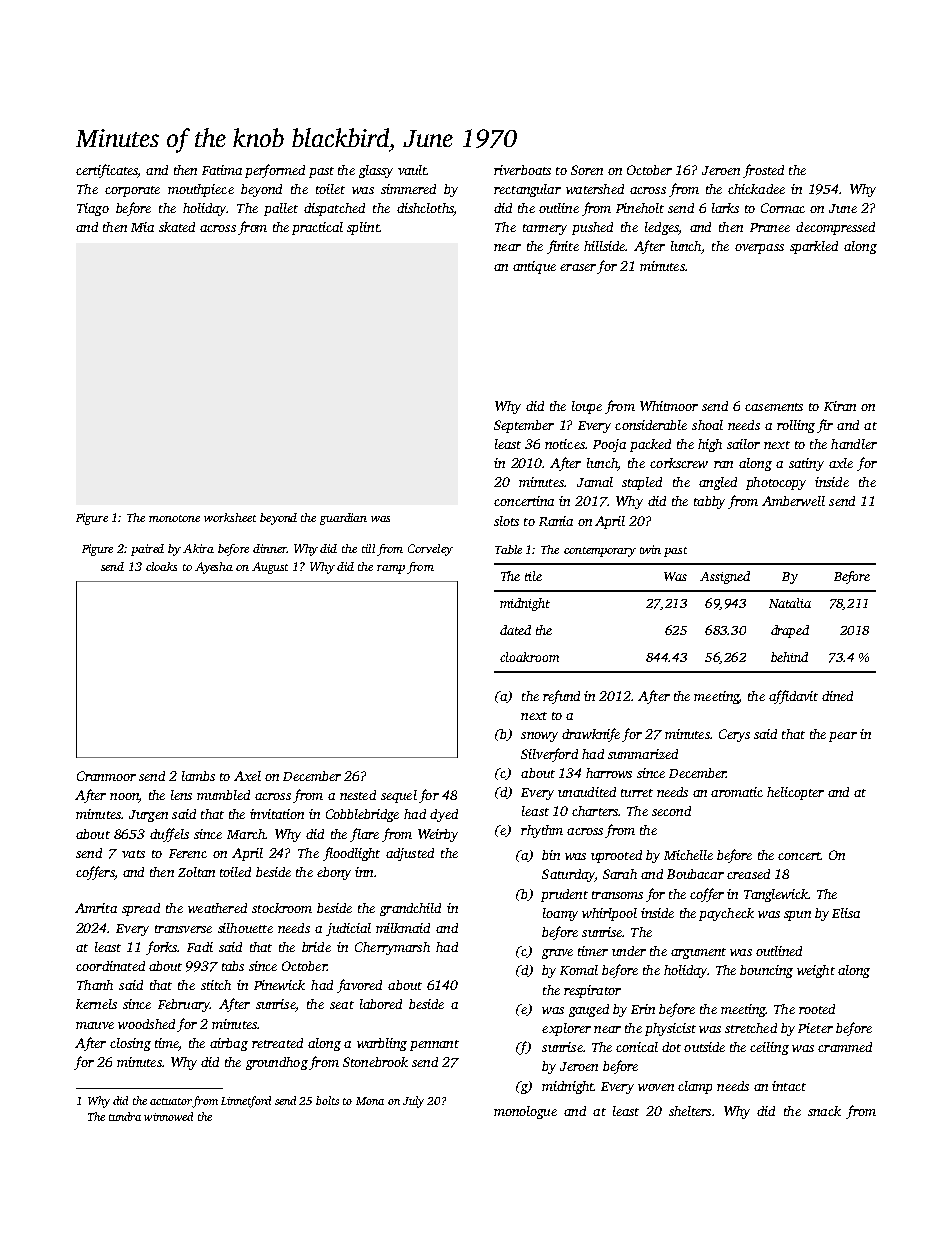  What do you see at coordinates (168, 1116) in the screenshot?
I see `winnowed` at bounding box center [168, 1116].
